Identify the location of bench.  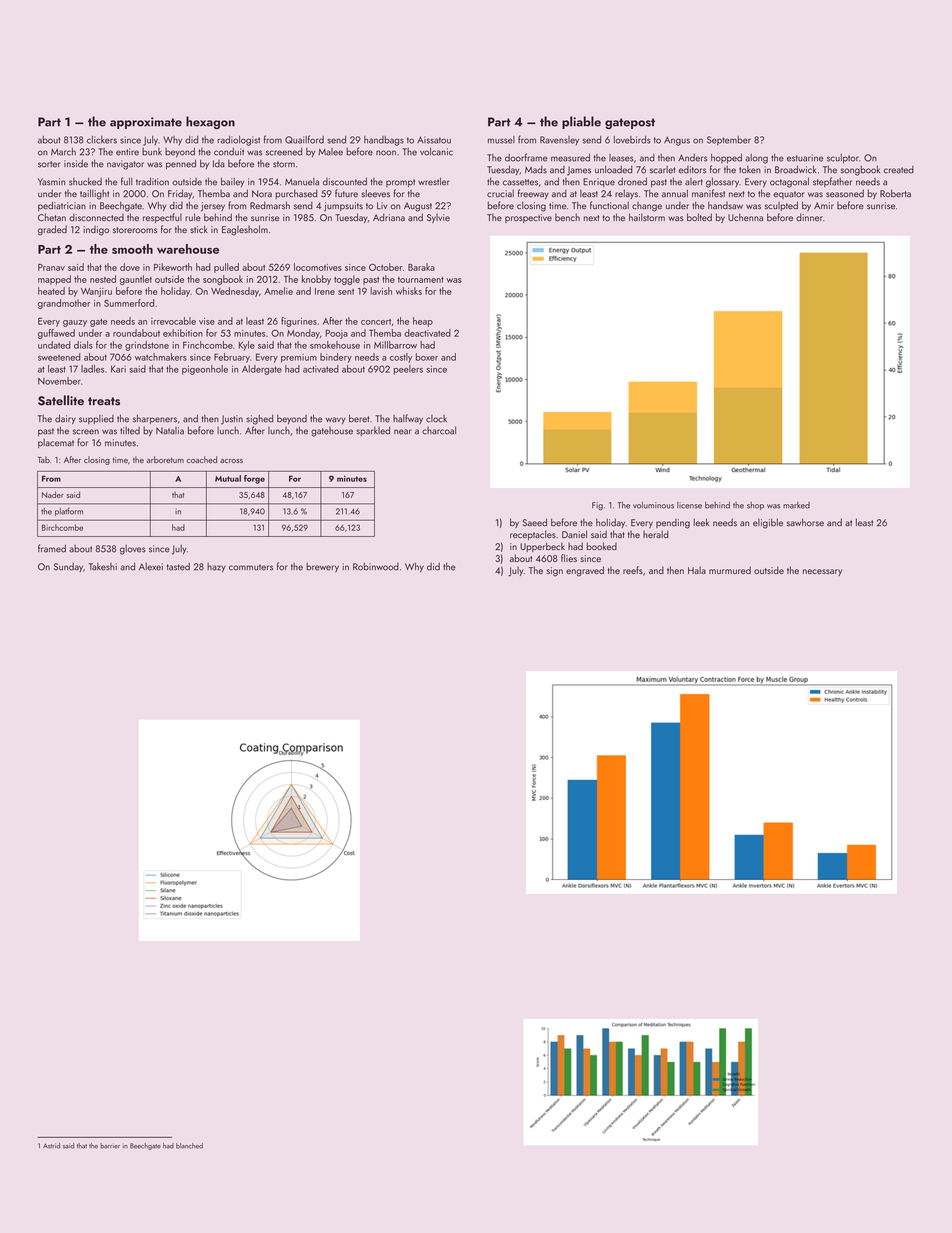
(567, 217).
